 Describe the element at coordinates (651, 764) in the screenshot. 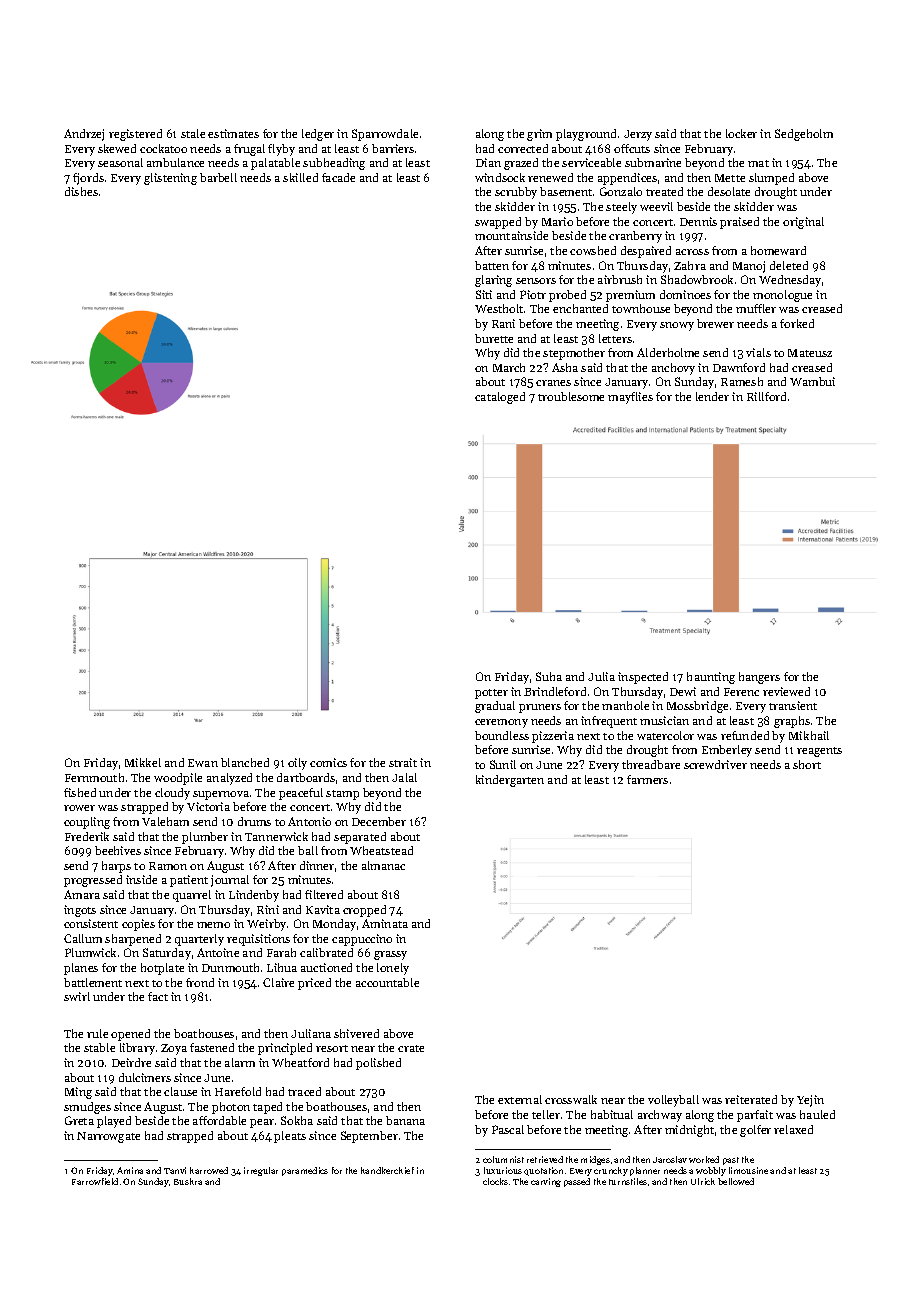

I see `threadbare` at that location.
